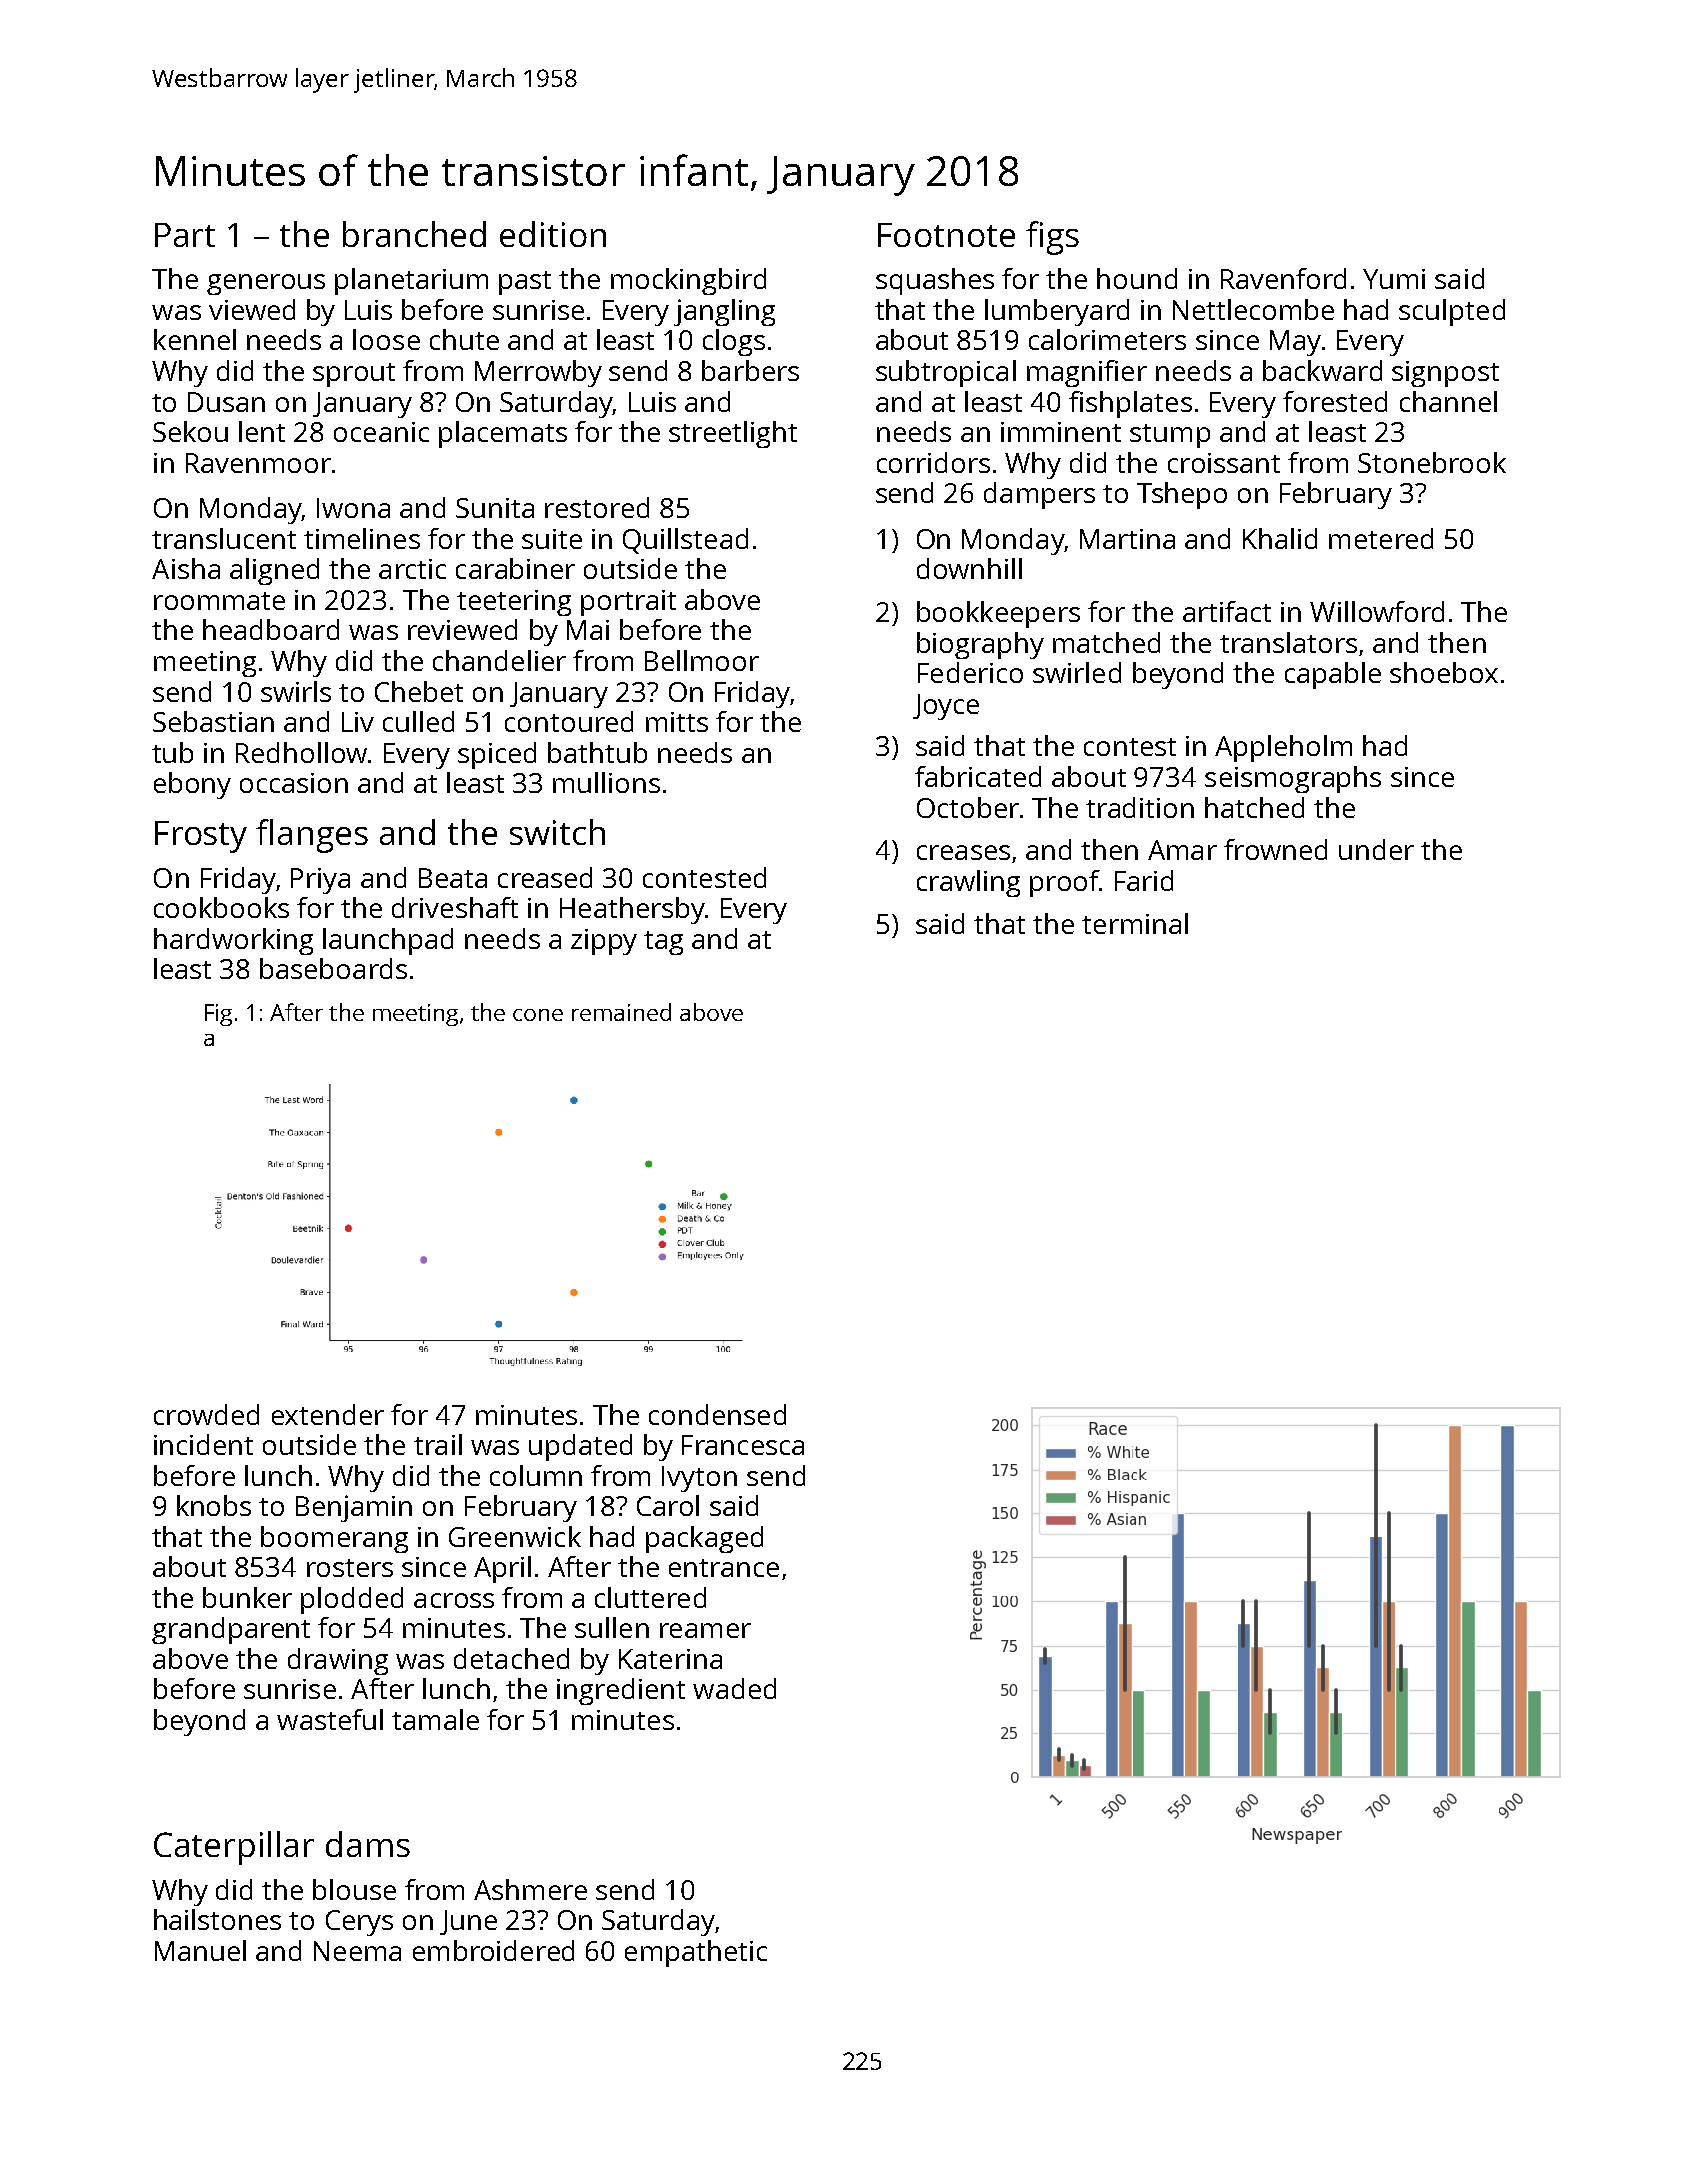  What do you see at coordinates (743, 1445) in the screenshot?
I see `Francesca` at bounding box center [743, 1445].
